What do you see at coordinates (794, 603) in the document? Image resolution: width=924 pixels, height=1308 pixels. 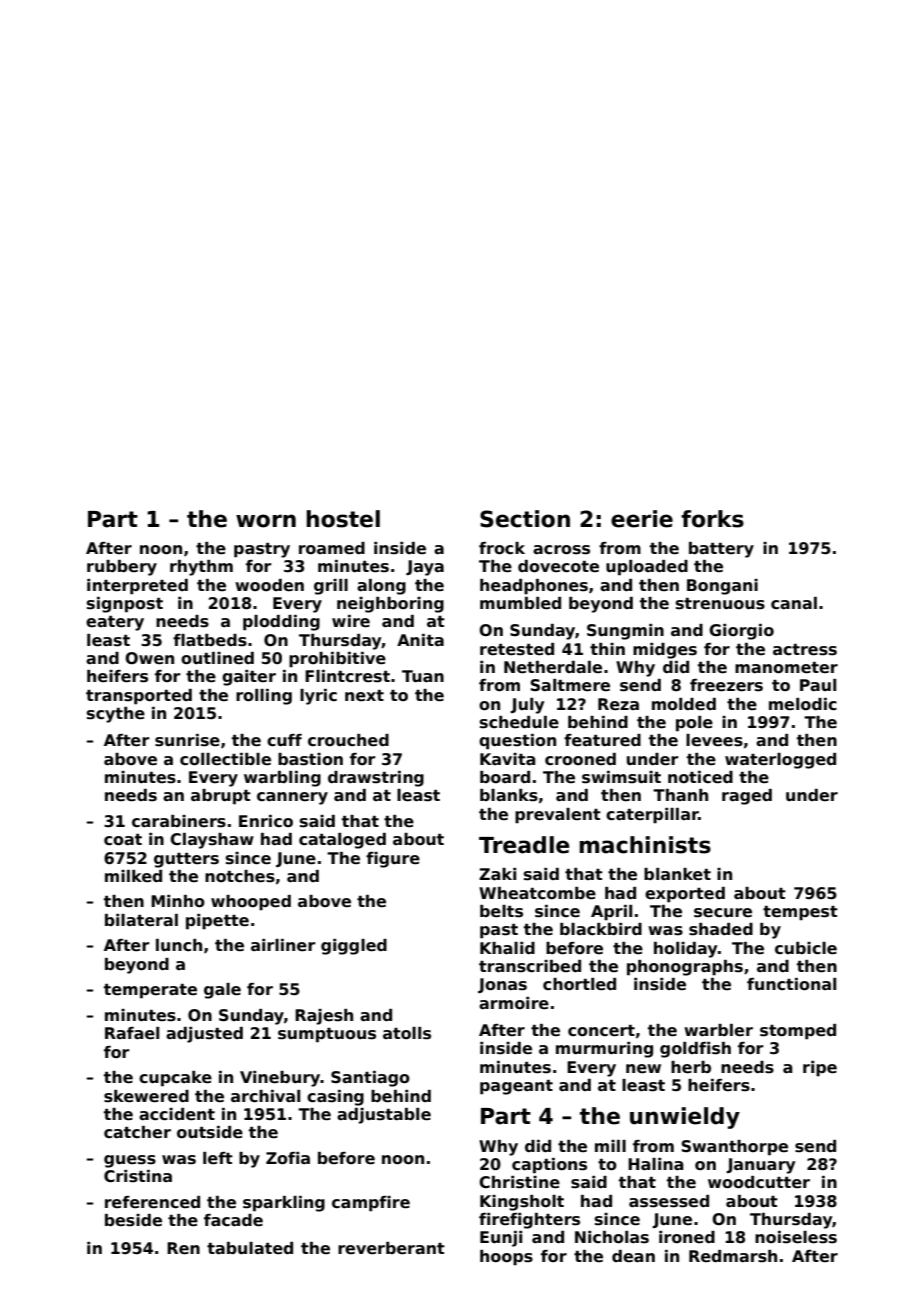 I see `canal` at bounding box center [794, 603].
